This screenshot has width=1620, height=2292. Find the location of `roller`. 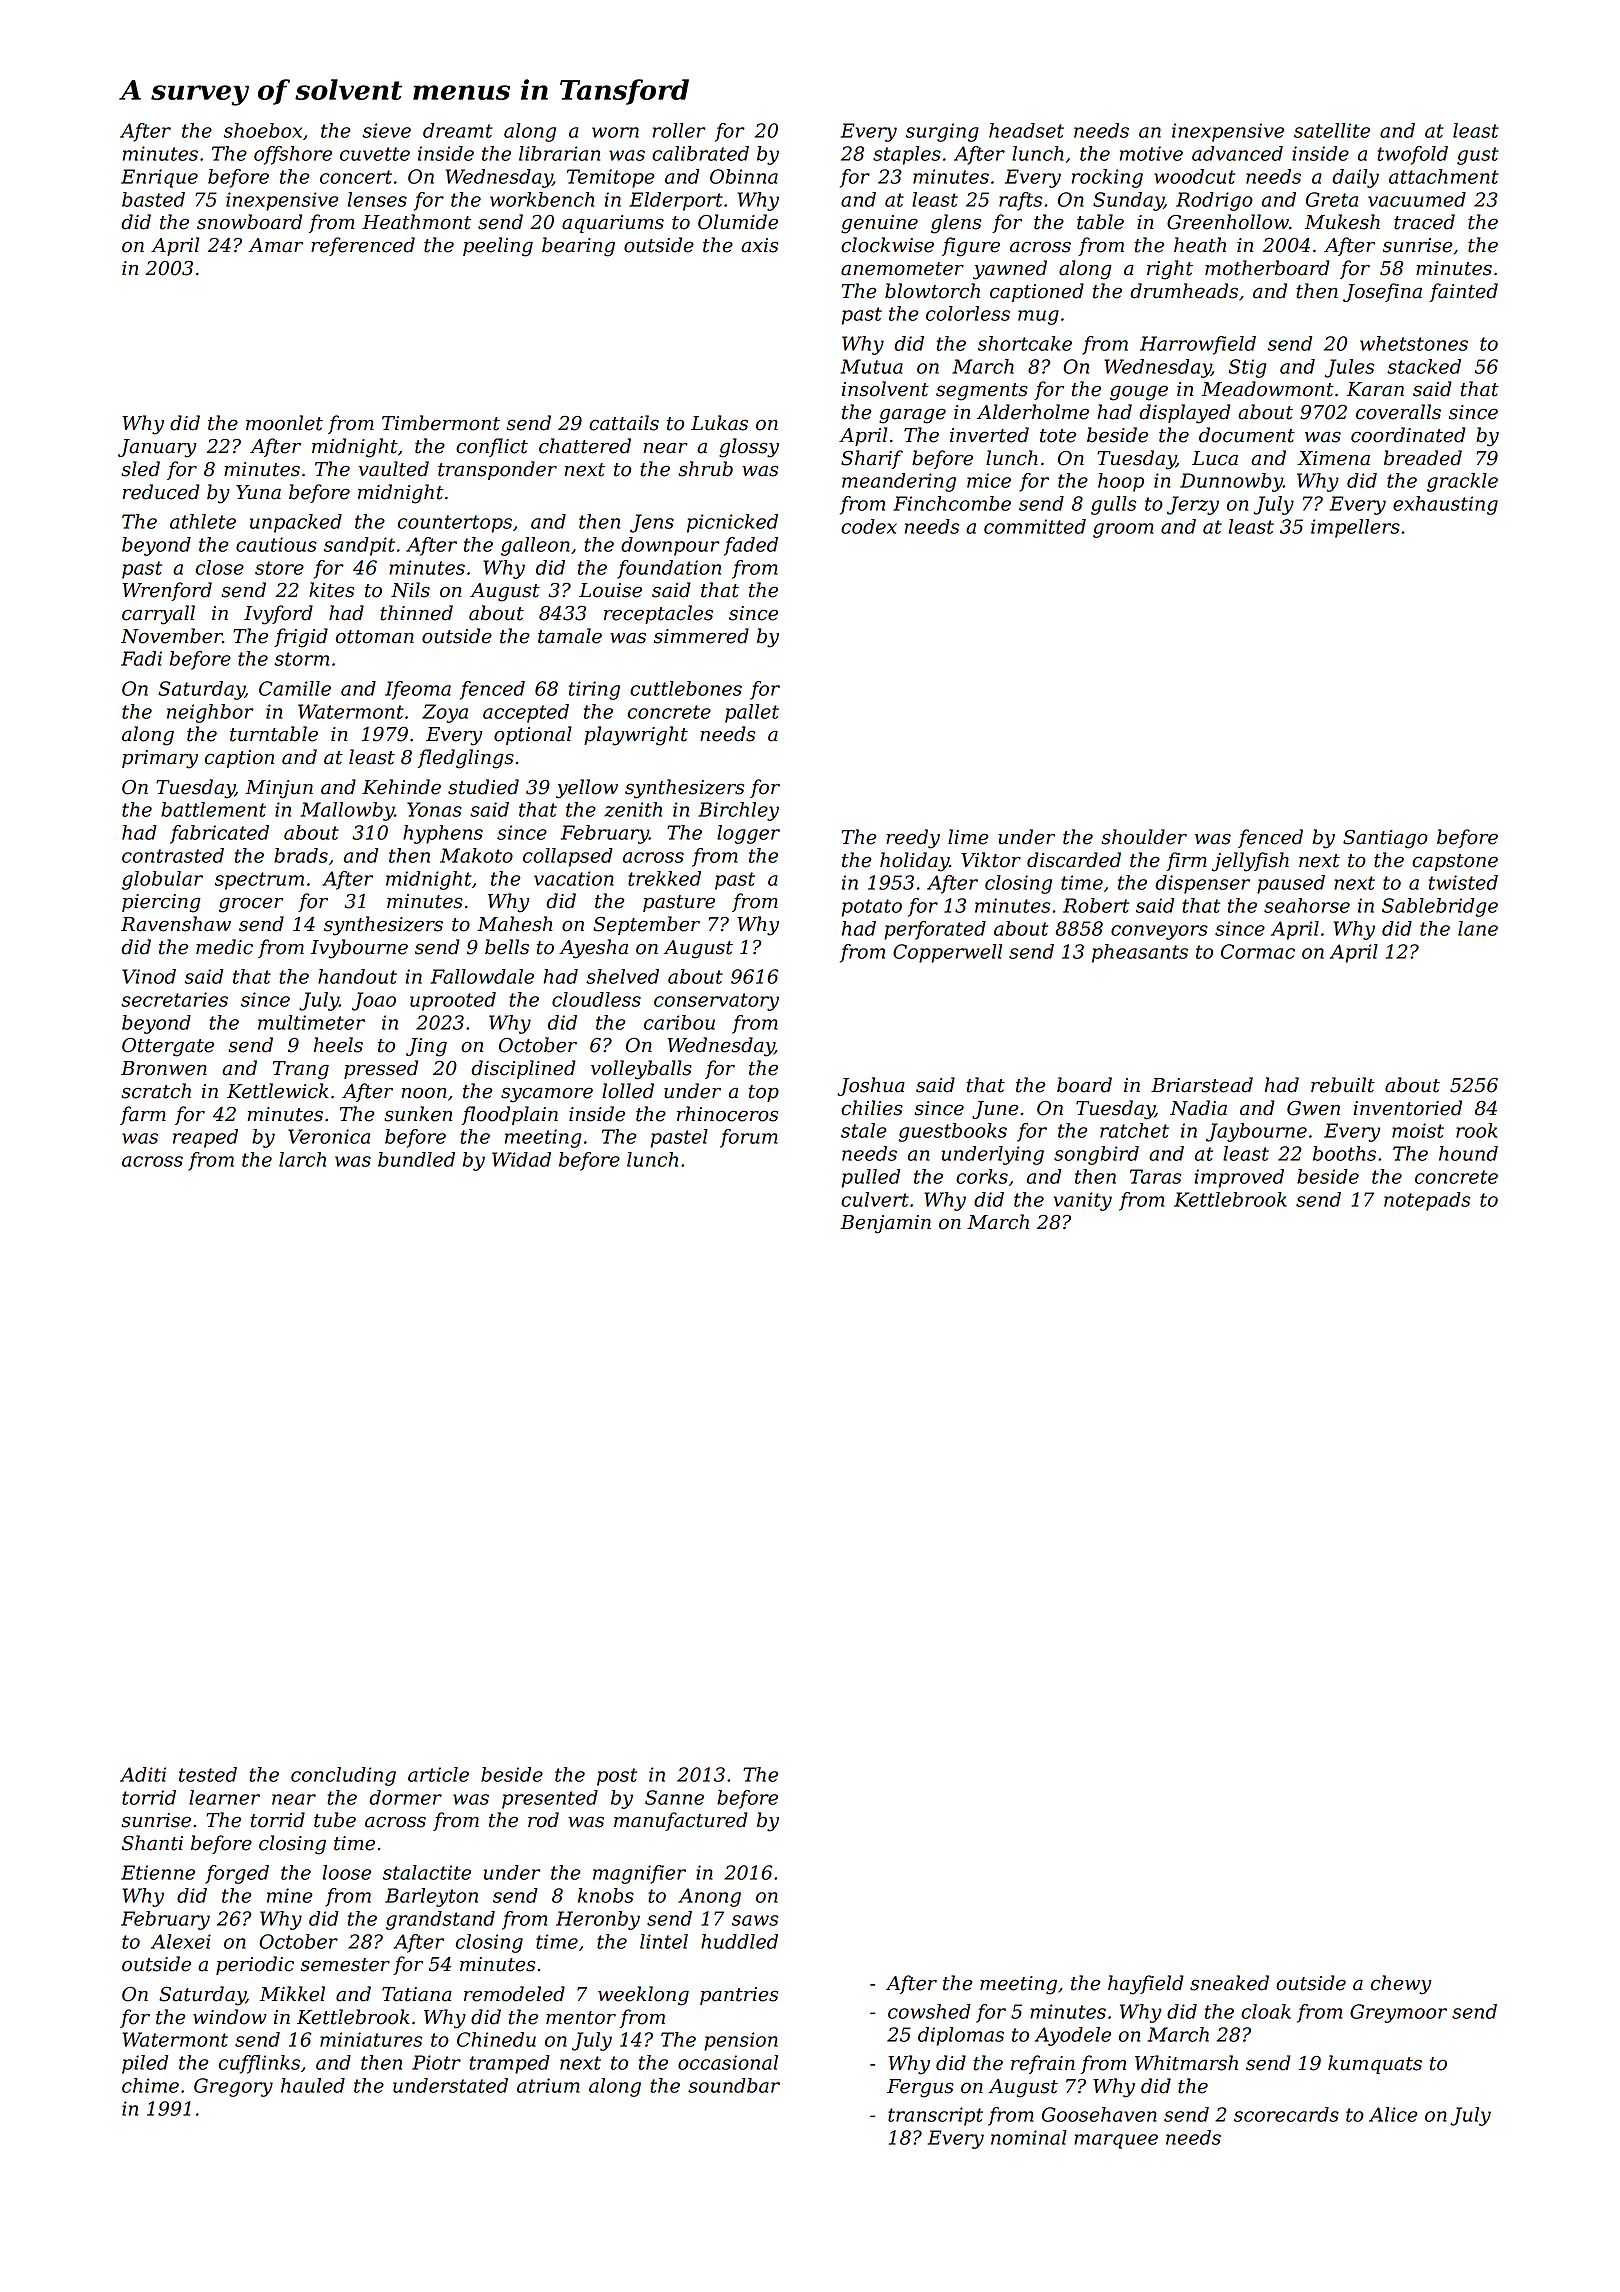

roller is located at coordinates (679, 130).
